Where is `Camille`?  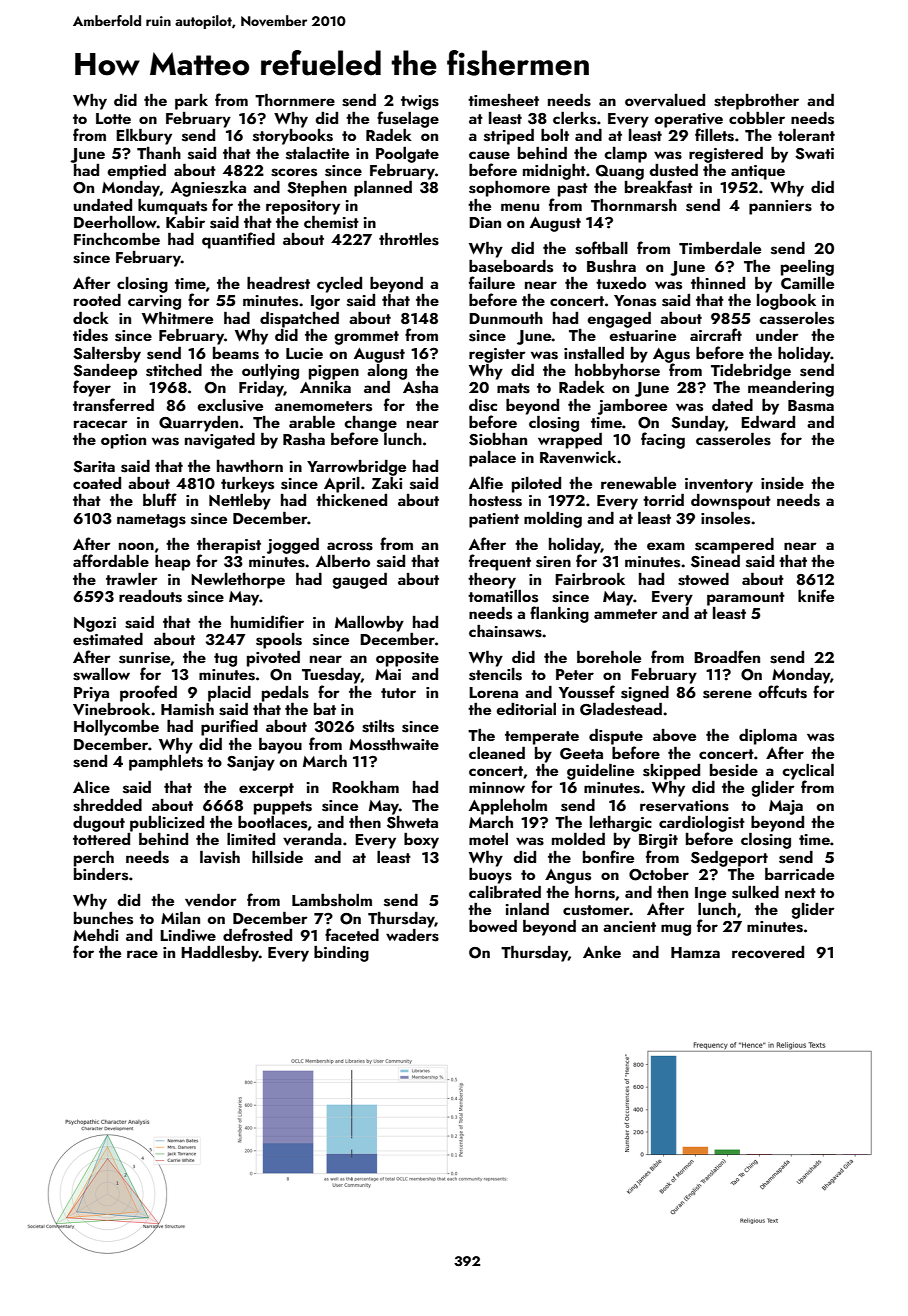 Camille is located at coordinates (807, 283).
